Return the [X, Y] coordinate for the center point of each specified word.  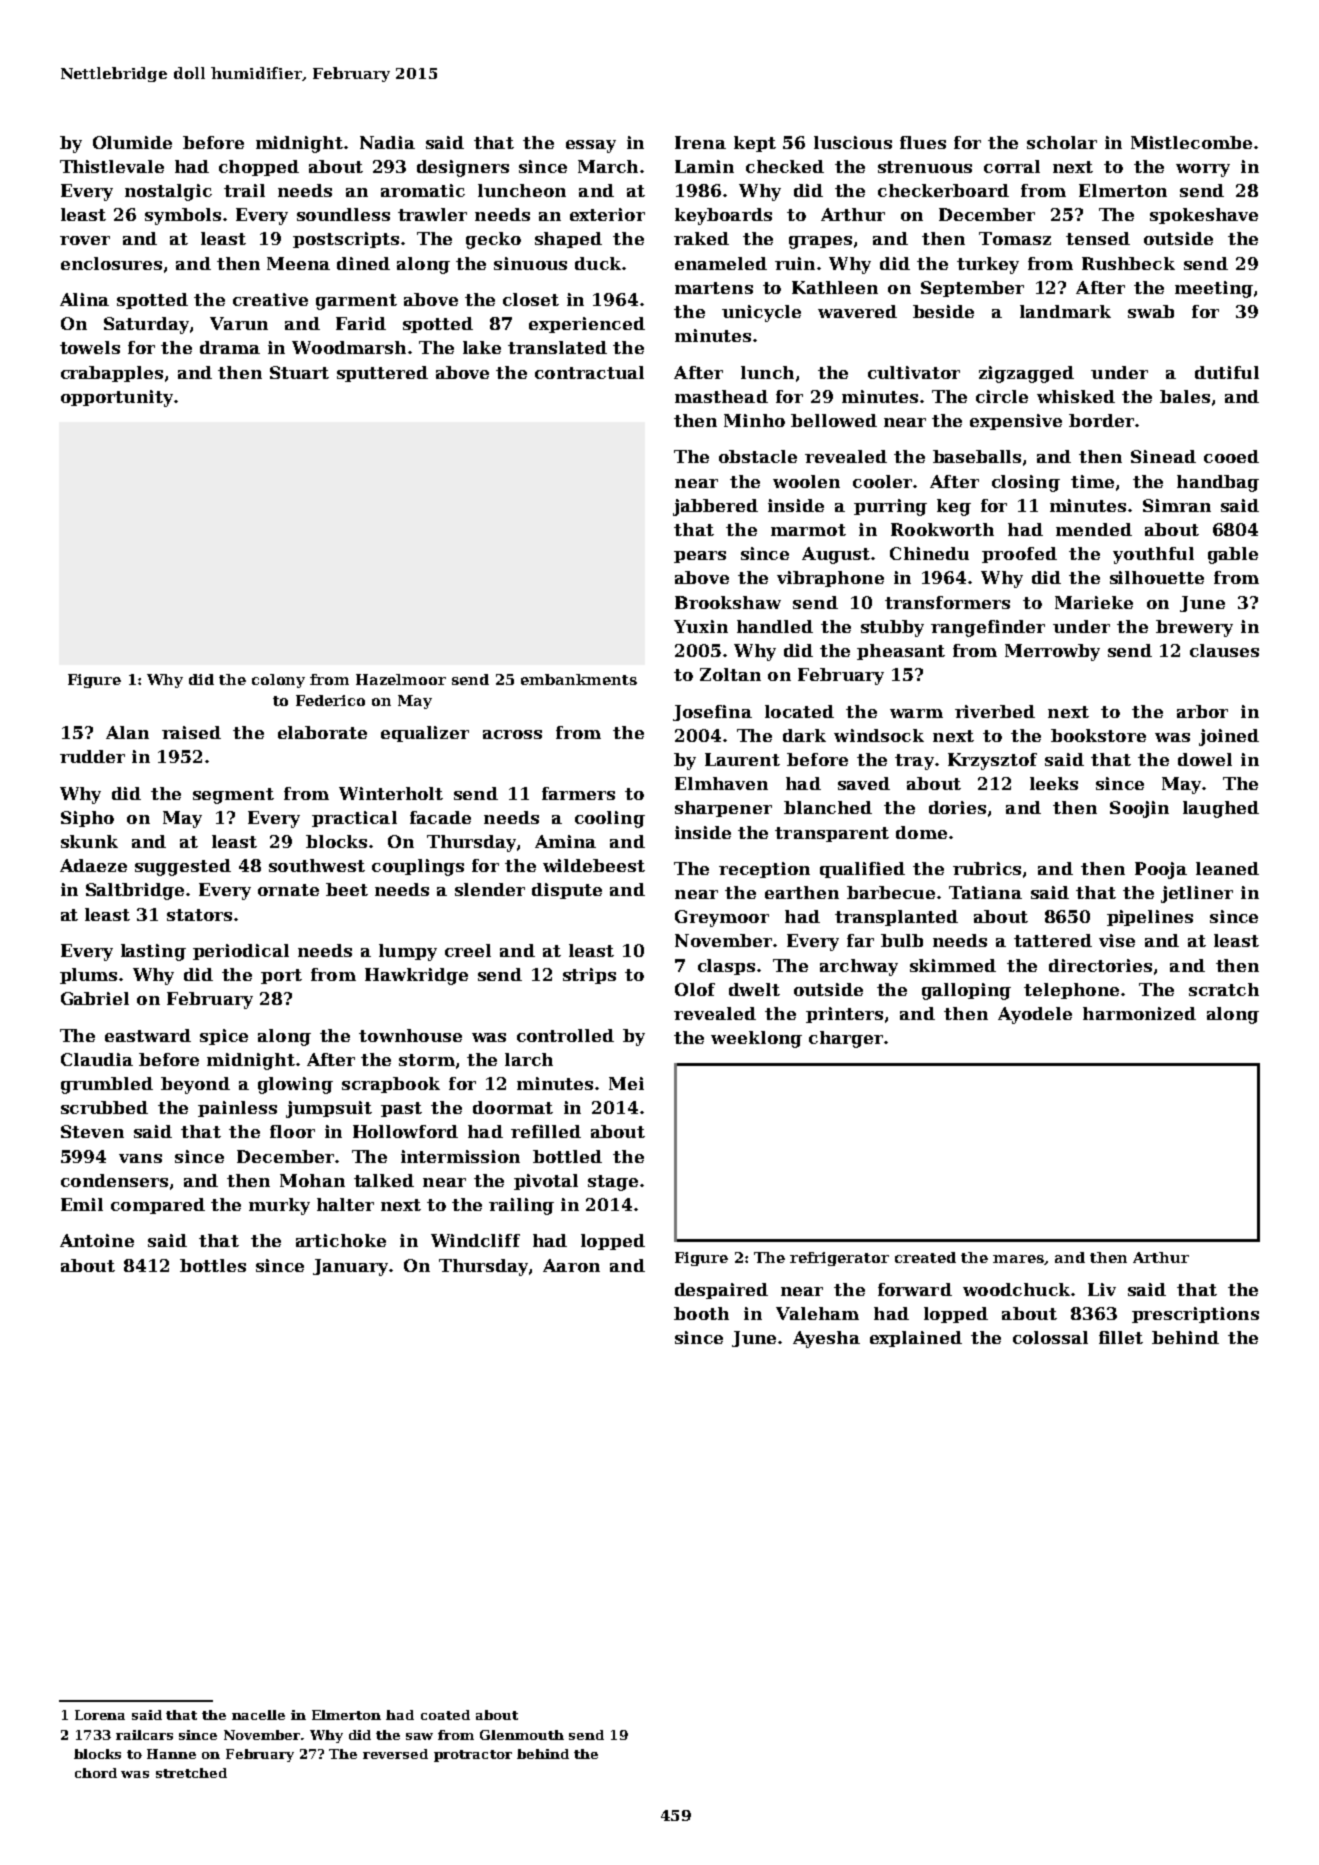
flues [923, 142]
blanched [828, 807]
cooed [1231, 456]
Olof [695, 989]
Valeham [817, 1313]
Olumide [132, 142]
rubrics [987, 868]
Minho [754, 420]
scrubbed [104, 1107]
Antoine [97, 1240]
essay [591, 146]
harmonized [1139, 1013]
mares [1018, 1259]
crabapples [112, 374]
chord [96, 1773]
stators [199, 915]
